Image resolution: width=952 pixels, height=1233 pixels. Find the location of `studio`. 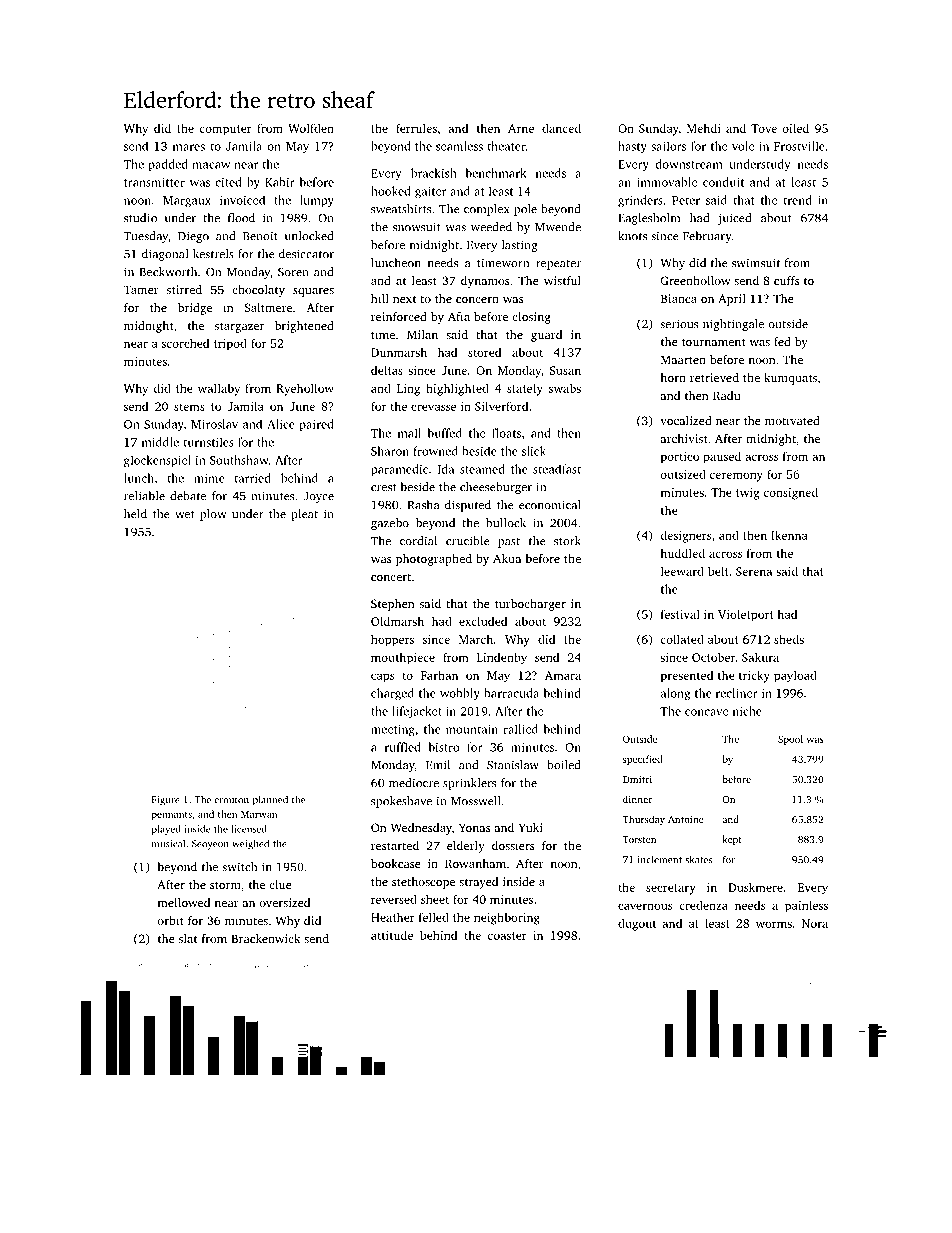

studio is located at coordinates (140, 218).
